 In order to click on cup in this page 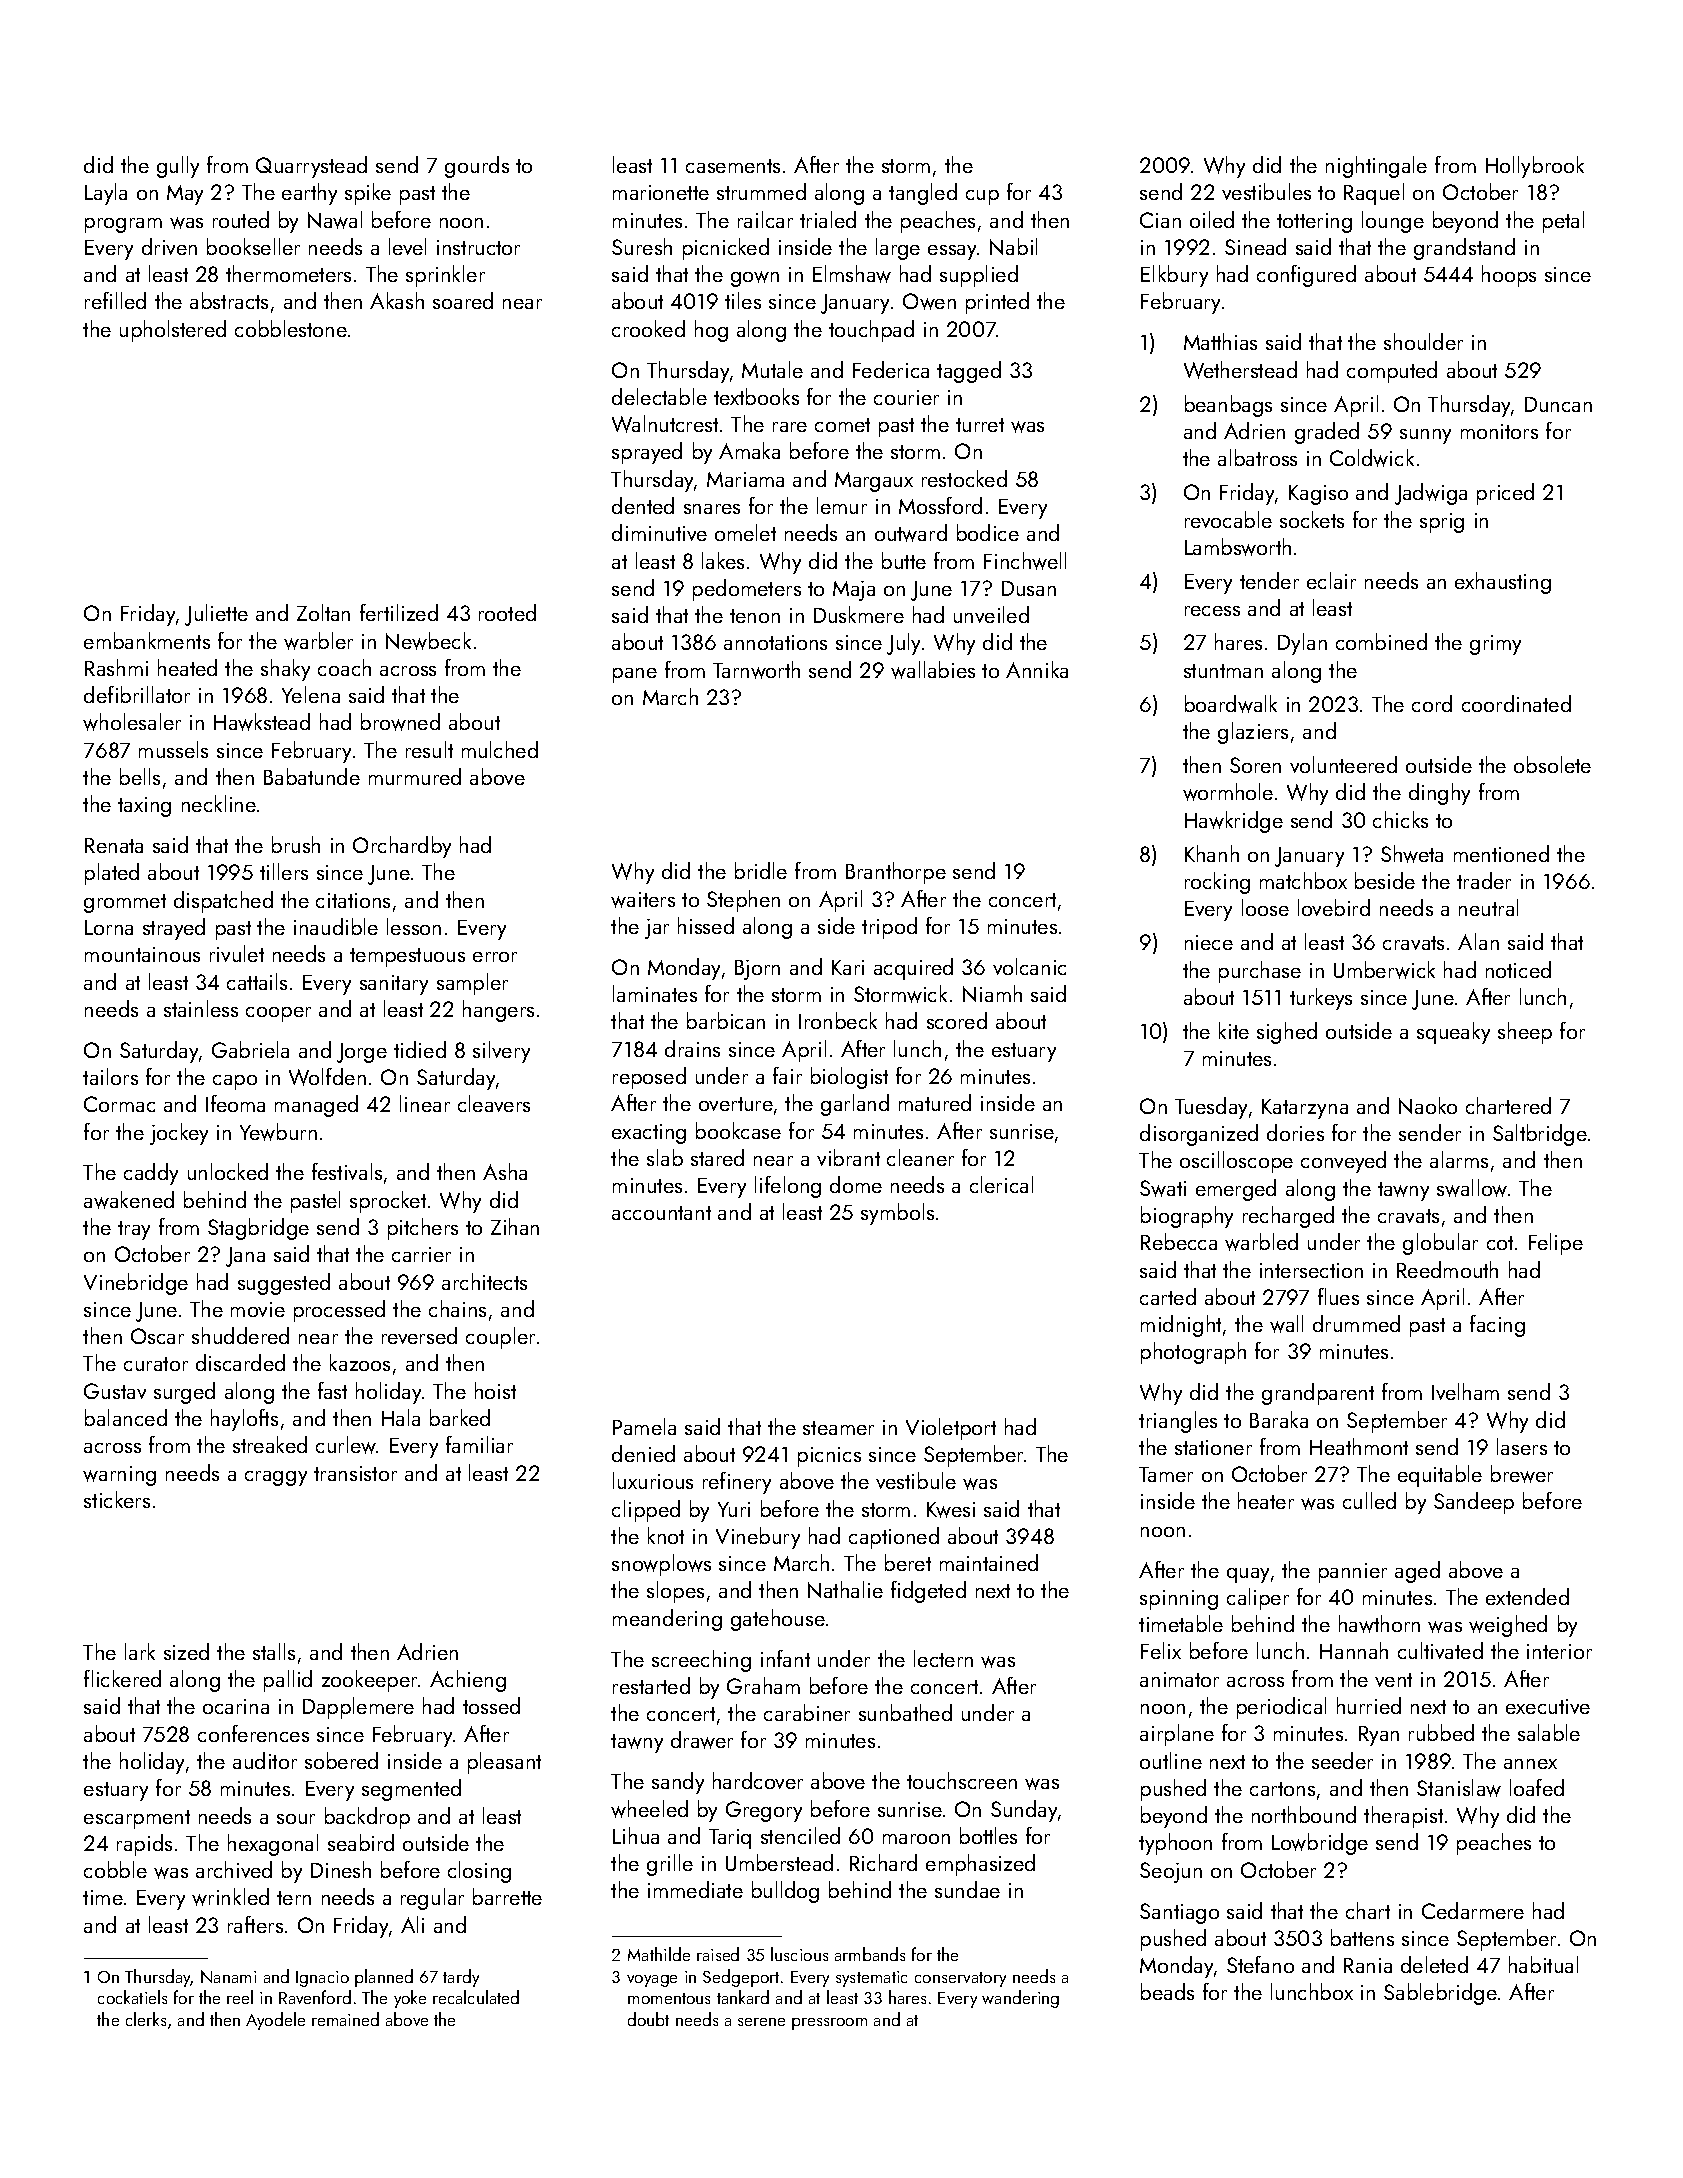, I will do `click(982, 197)`.
